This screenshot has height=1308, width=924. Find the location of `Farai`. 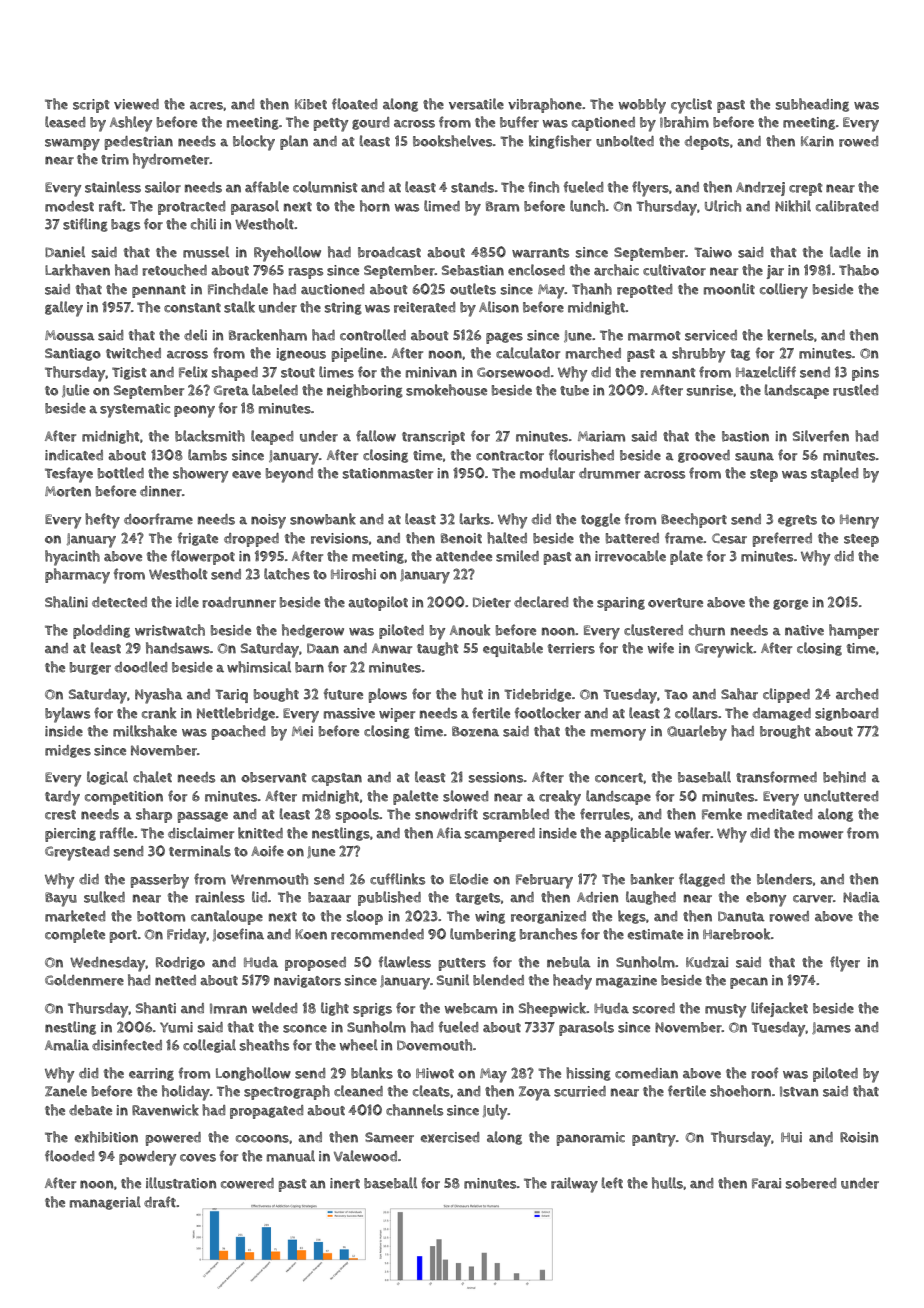

Farai is located at coordinates (766, 1183).
